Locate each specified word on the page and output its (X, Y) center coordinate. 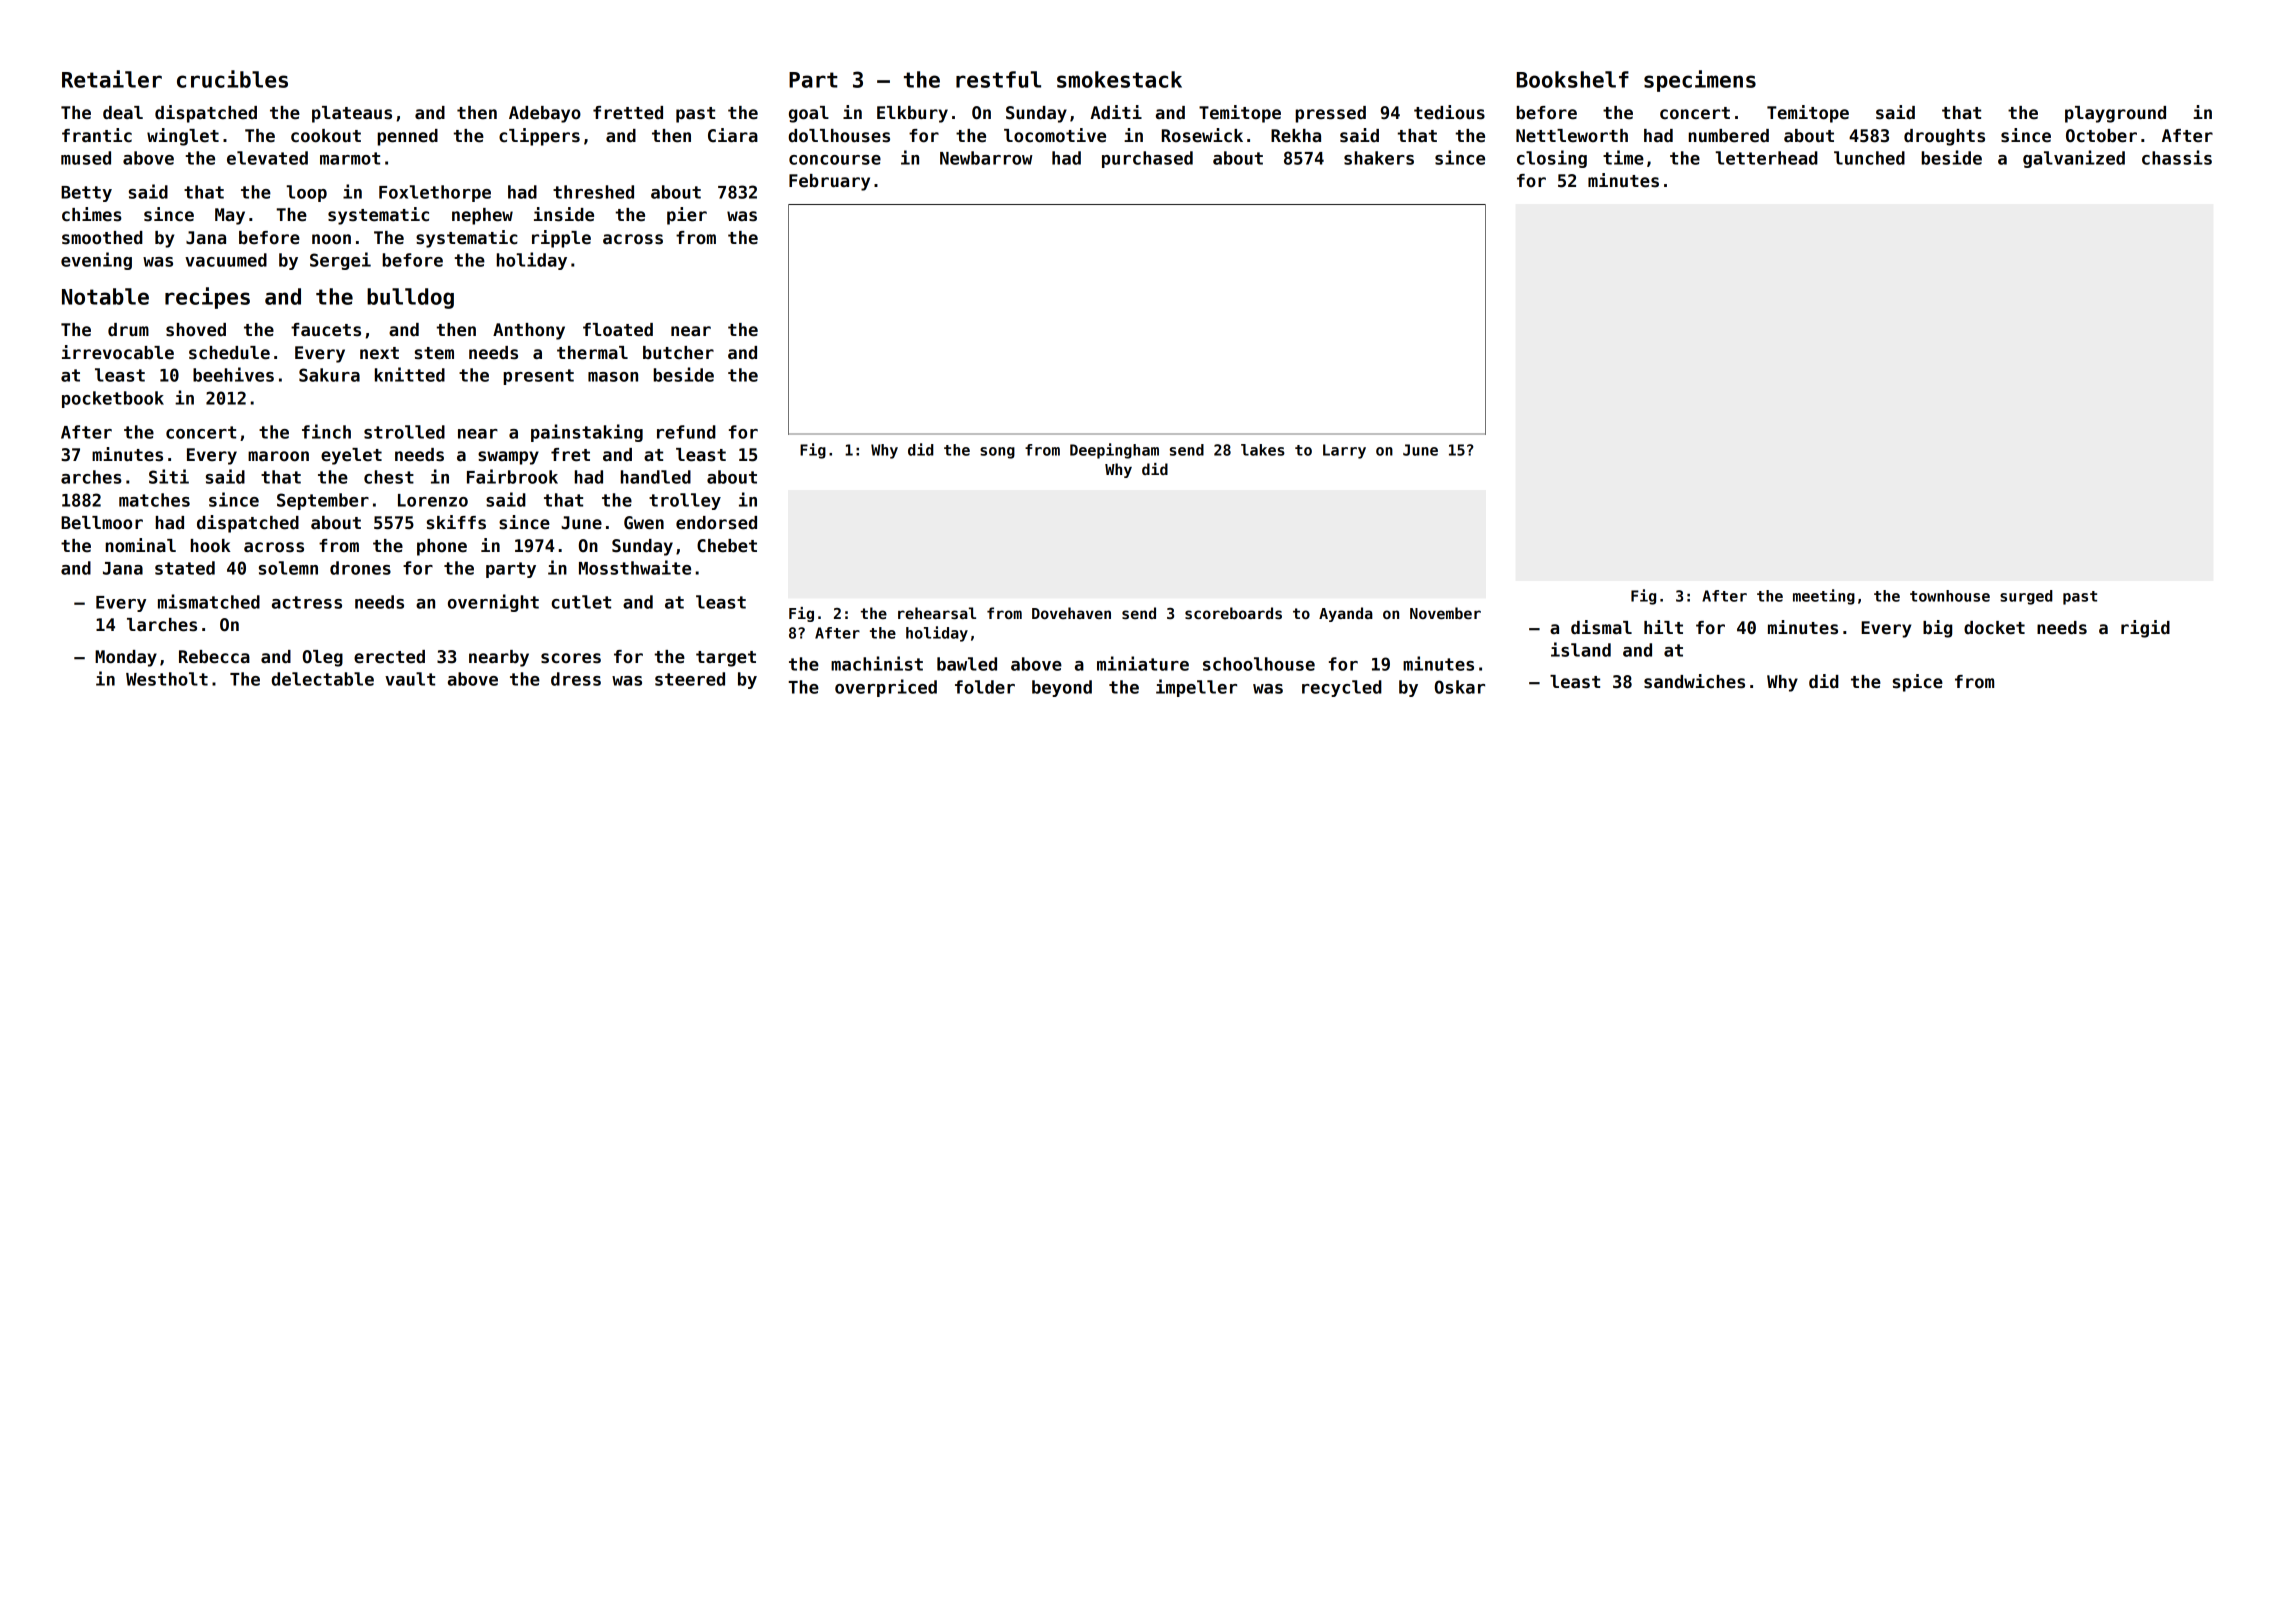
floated (618, 330)
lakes (1263, 450)
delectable (323, 679)
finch (326, 431)
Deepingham (1114, 451)
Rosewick (1202, 135)
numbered (1729, 136)
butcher (678, 353)
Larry (1344, 451)
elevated (267, 158)
